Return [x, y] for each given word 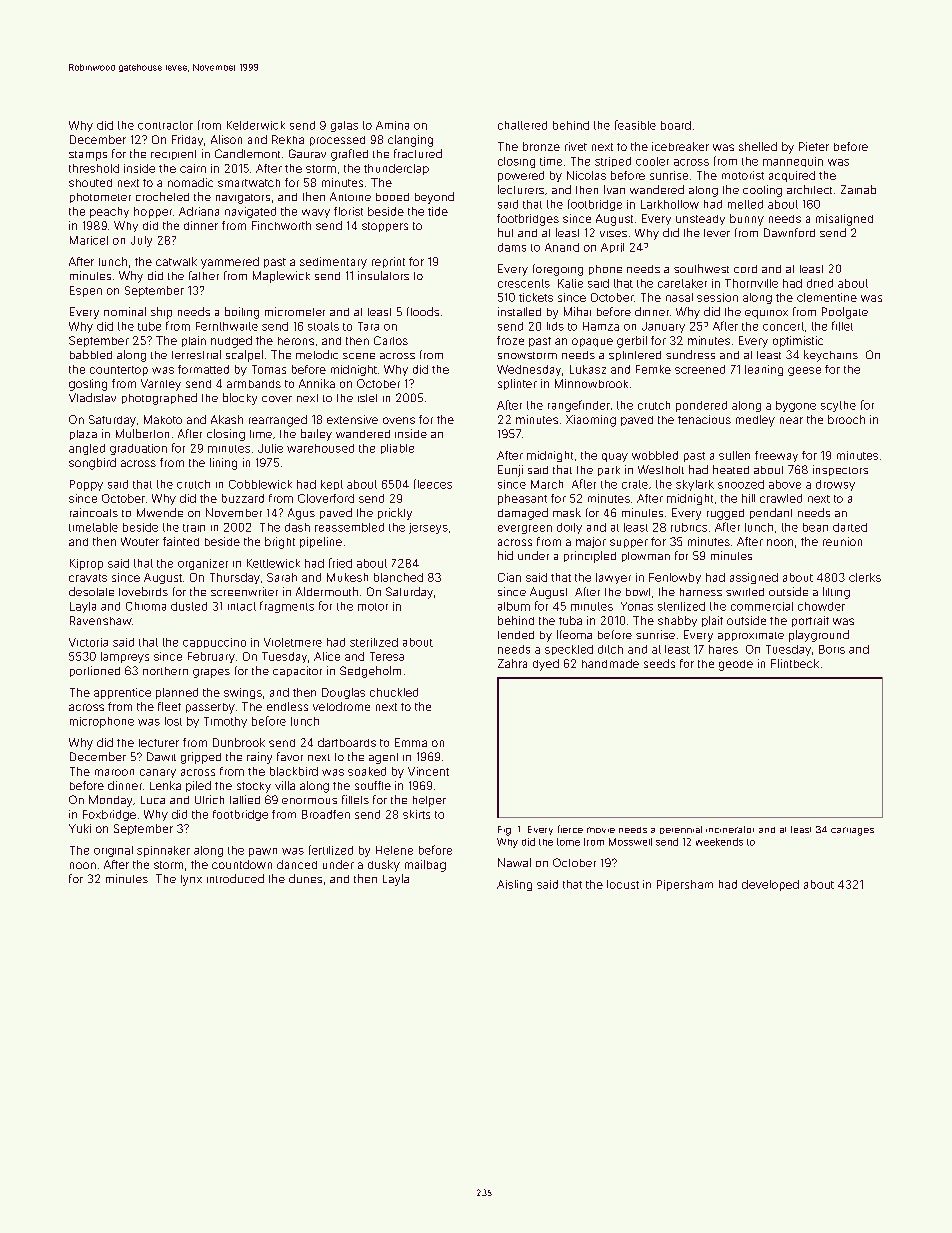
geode [736, 665]
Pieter [814, 146]
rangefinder [579, 406]
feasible [635, 125]
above [785, 484]
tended [516, 635]
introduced [235, 878]
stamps [88, 156]
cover [277, 399]
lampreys [125, 657]
